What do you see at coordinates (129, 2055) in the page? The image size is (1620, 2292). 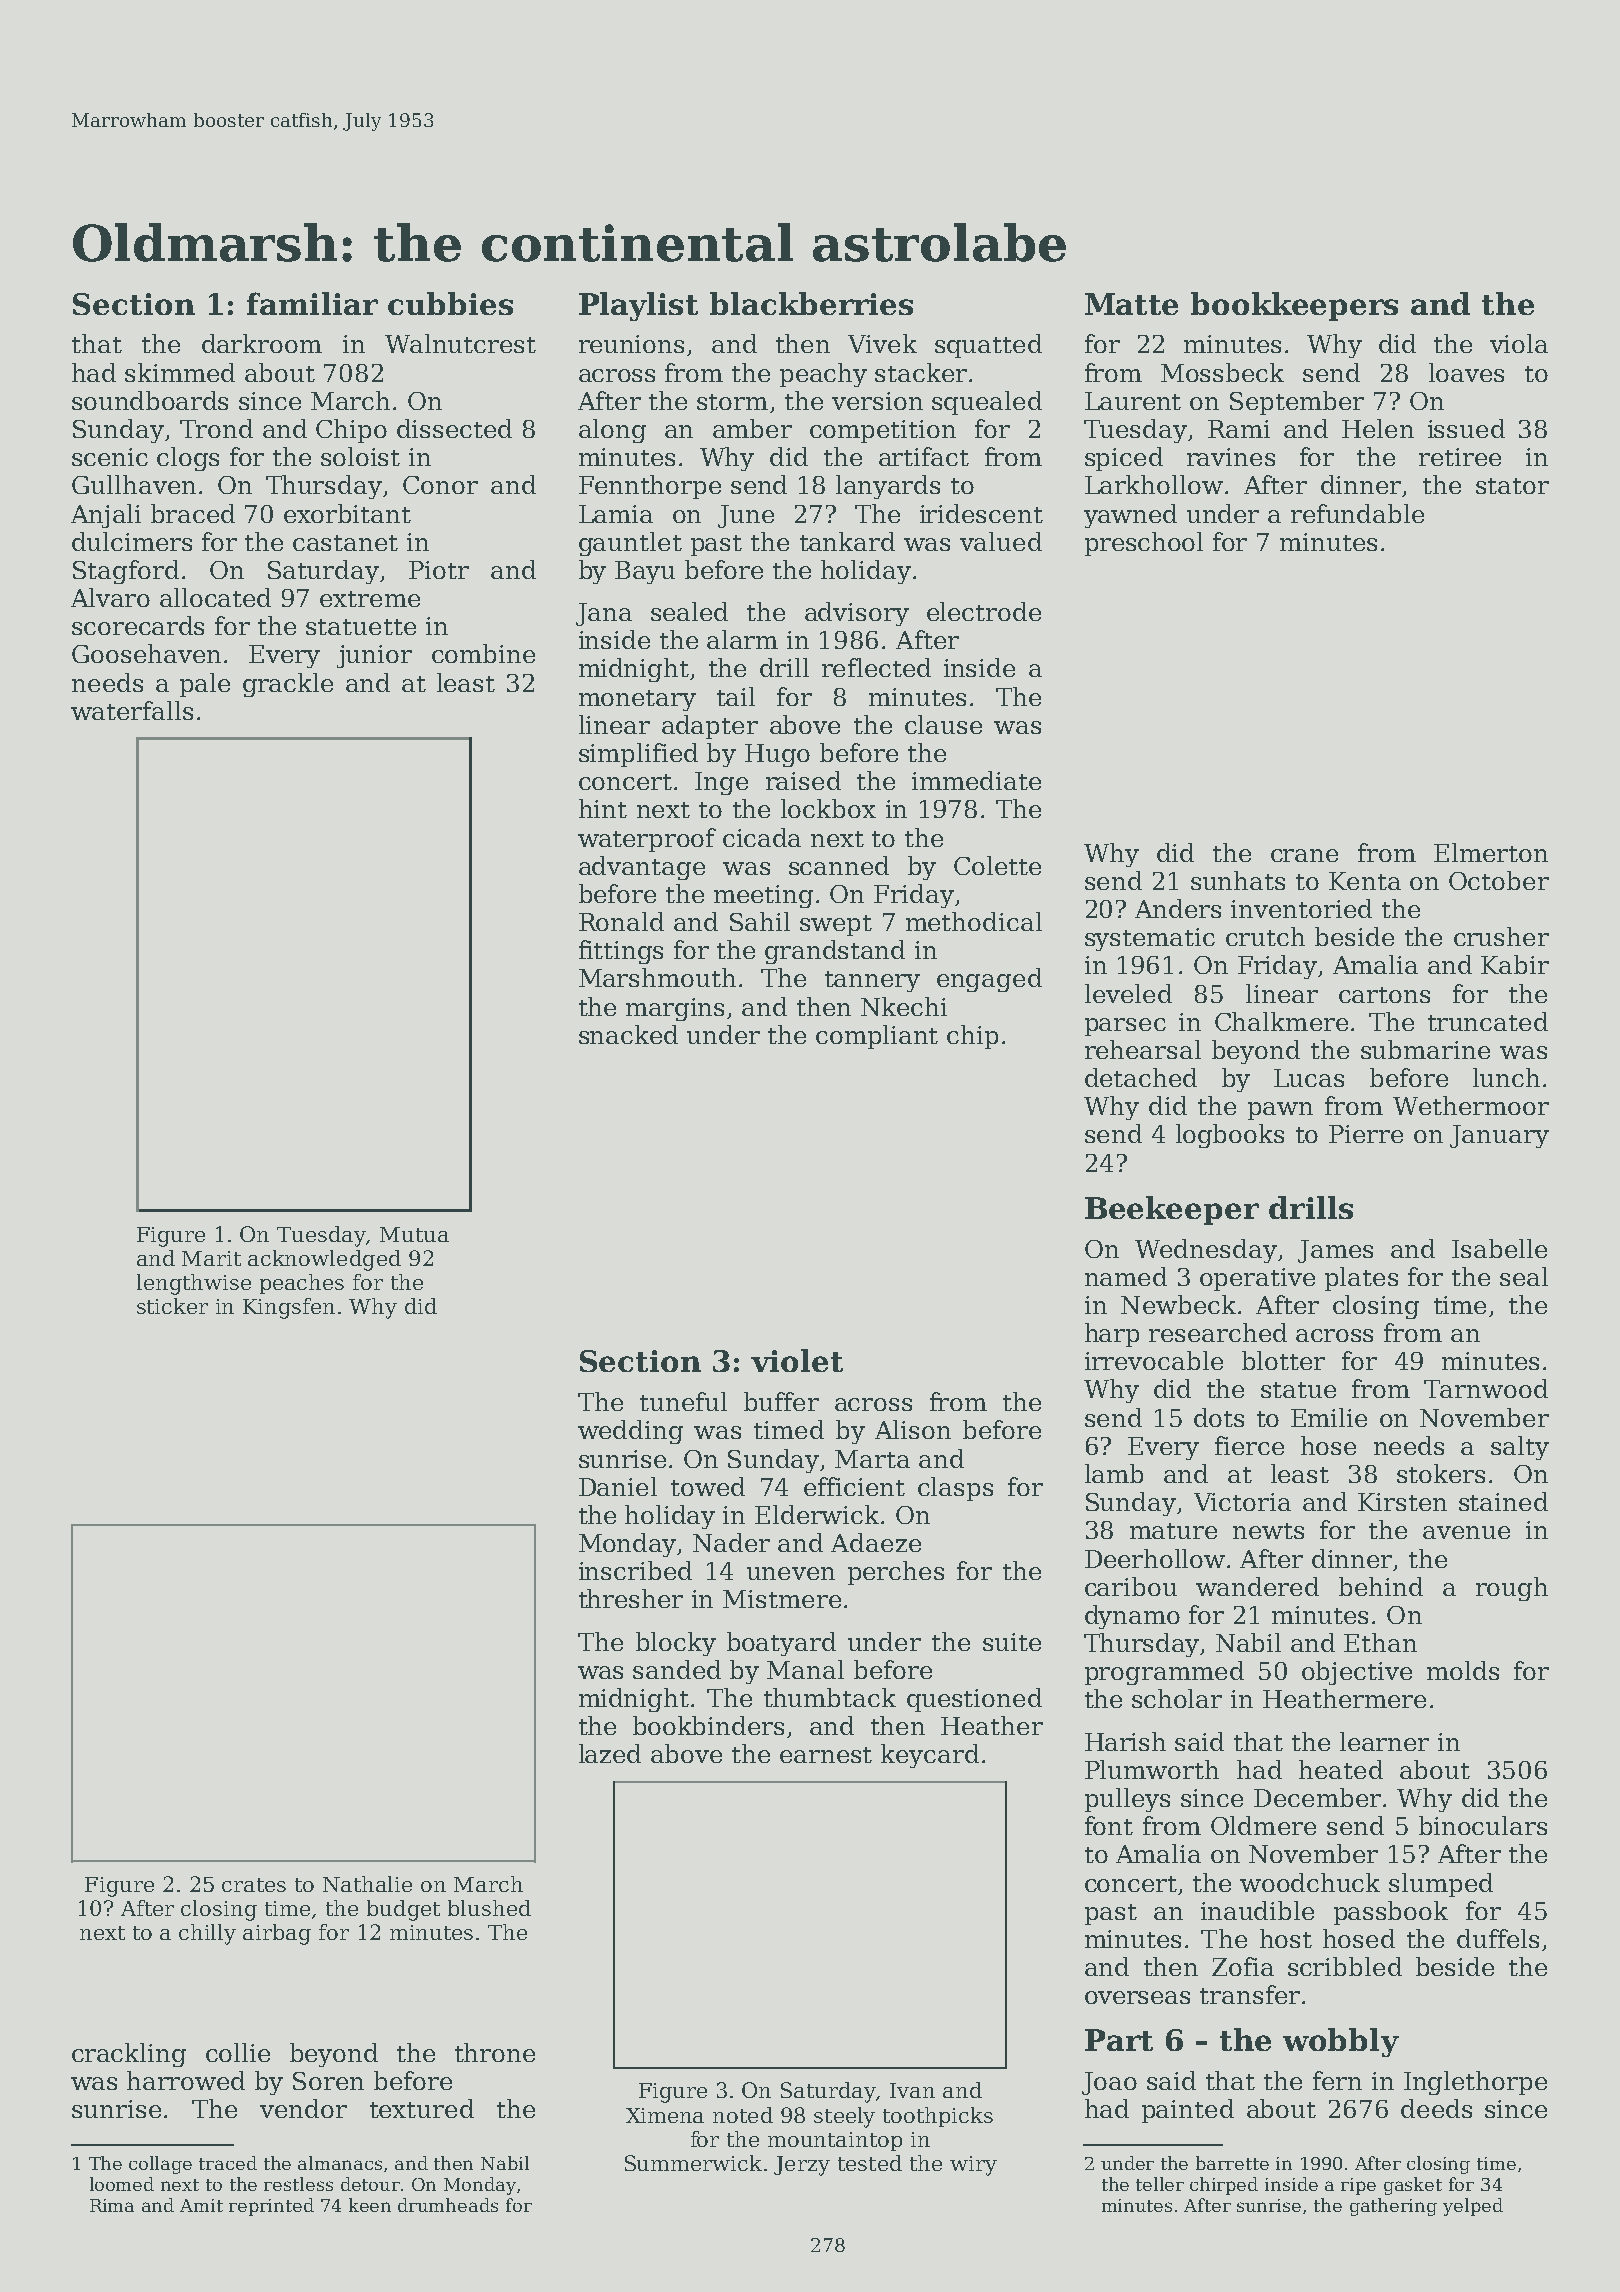 I see `crackling` at bounding box center [129, 2055].
